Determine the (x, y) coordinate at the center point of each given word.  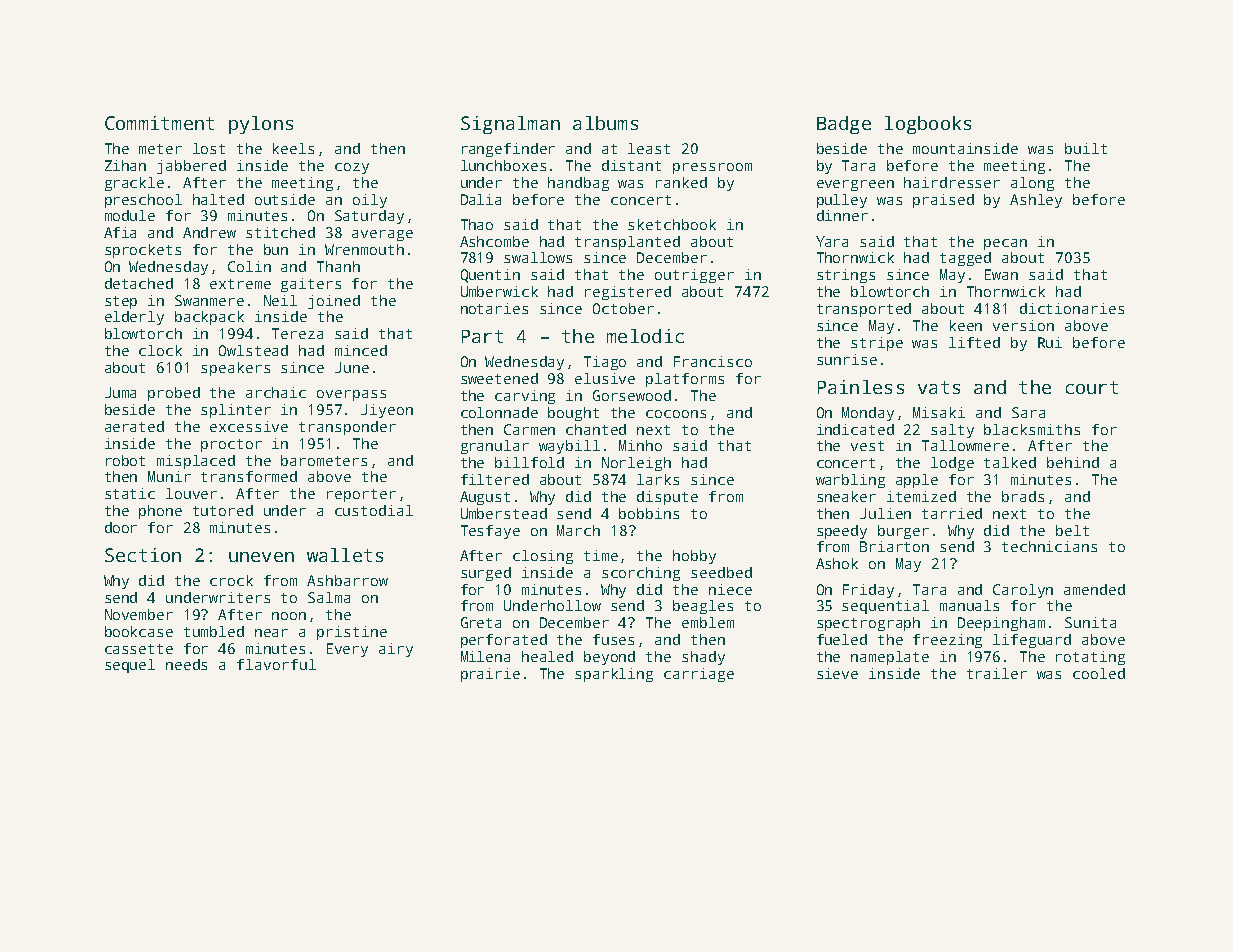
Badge (844, 125)
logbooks (928, 125)
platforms (685, 380)
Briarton (894, 546)
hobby (694, 557)
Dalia (481, 199)
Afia (120, 232)
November (139, 614)
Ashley (1036, 201)
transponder (347, 428)
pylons (261, 125)
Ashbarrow (347, 580)
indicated (855, 429)
